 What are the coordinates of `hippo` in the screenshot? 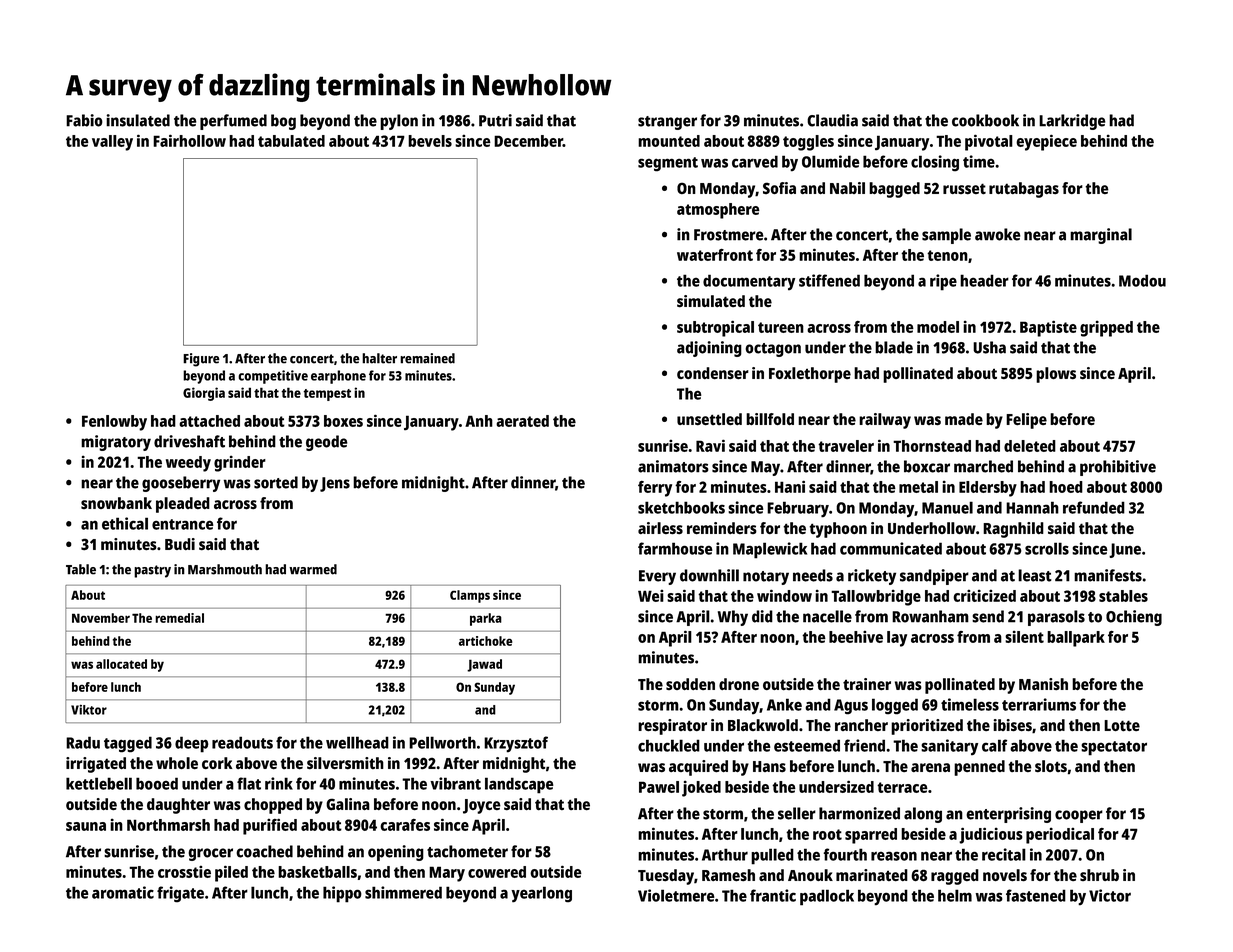 It's located at (342, 894).
